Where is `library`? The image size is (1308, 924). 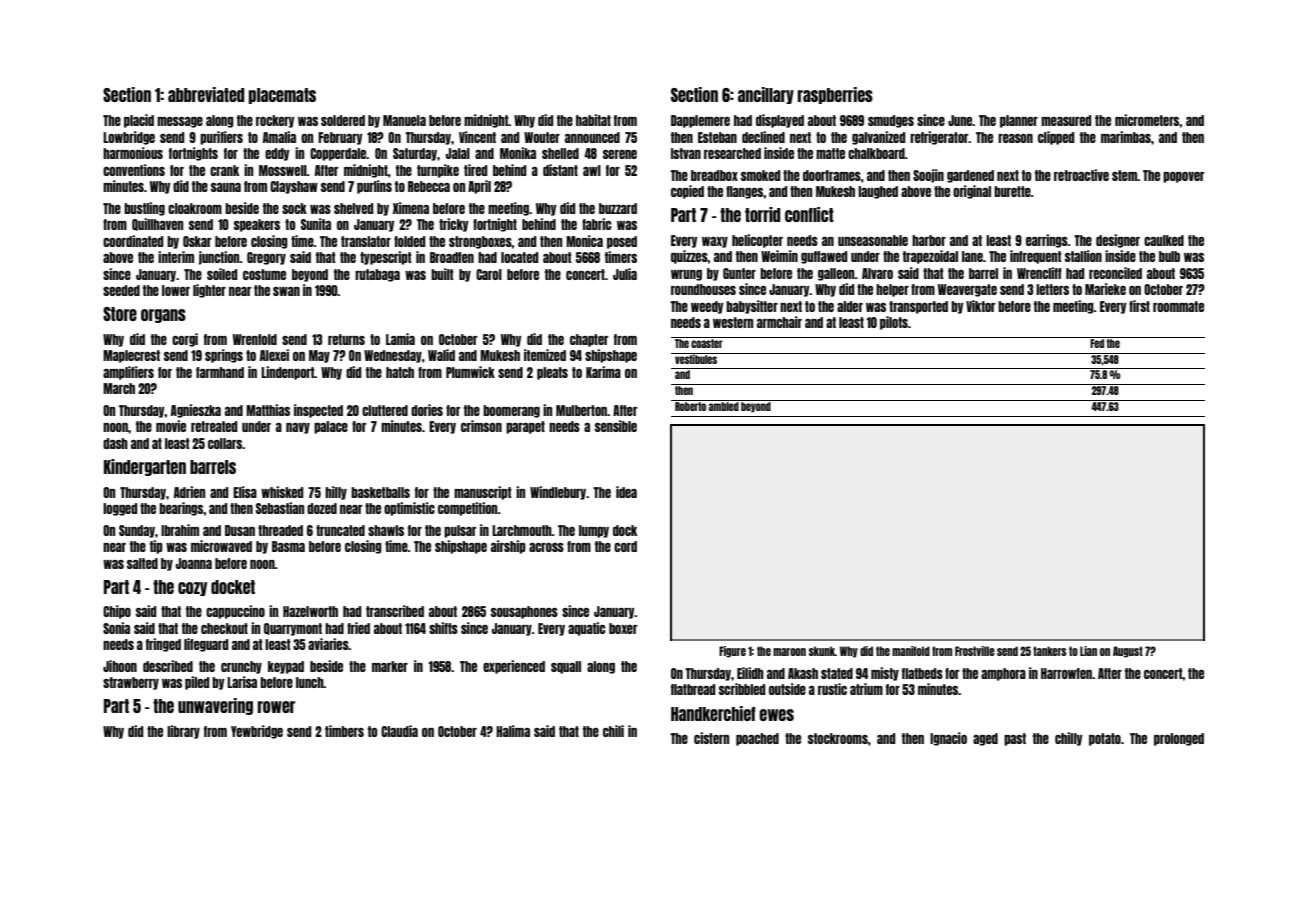
library is located at coordinates (183, 732).
